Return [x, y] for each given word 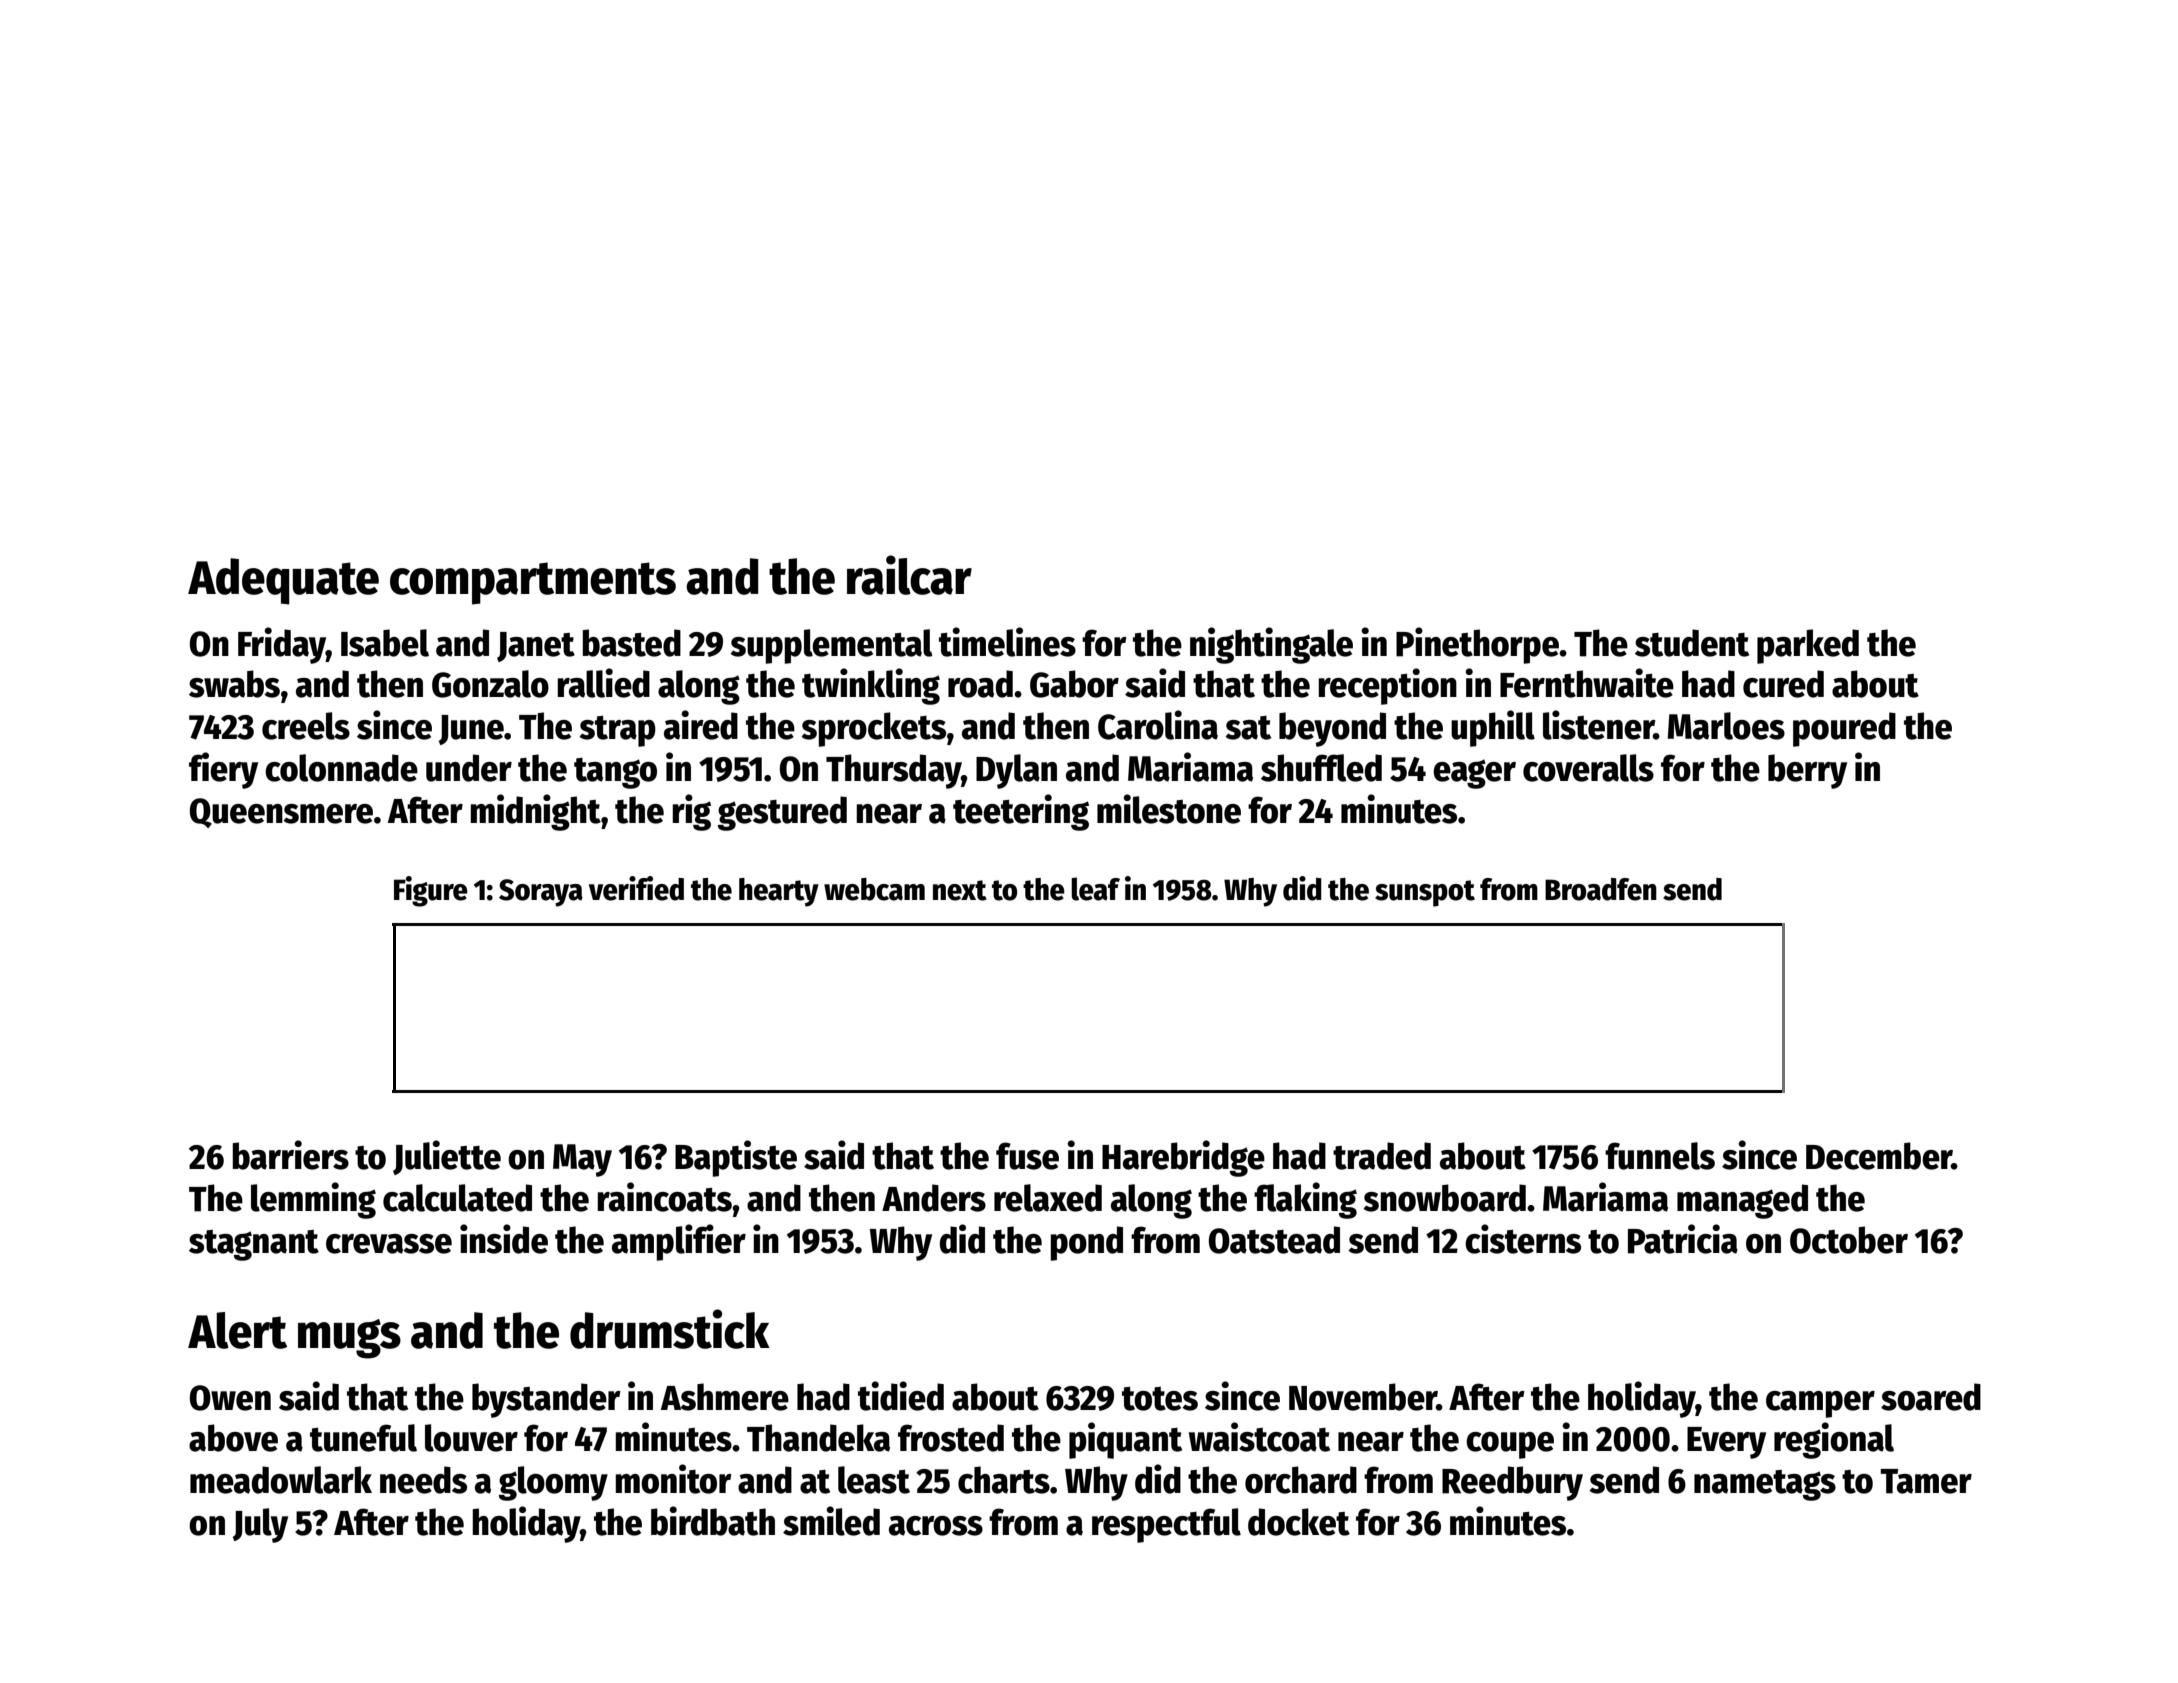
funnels [1660, 1156]
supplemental [831, 646]
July [260, 1525]
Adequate [283, 581]
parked [1808, 646]
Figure [431, 891]
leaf [1095, 889]
